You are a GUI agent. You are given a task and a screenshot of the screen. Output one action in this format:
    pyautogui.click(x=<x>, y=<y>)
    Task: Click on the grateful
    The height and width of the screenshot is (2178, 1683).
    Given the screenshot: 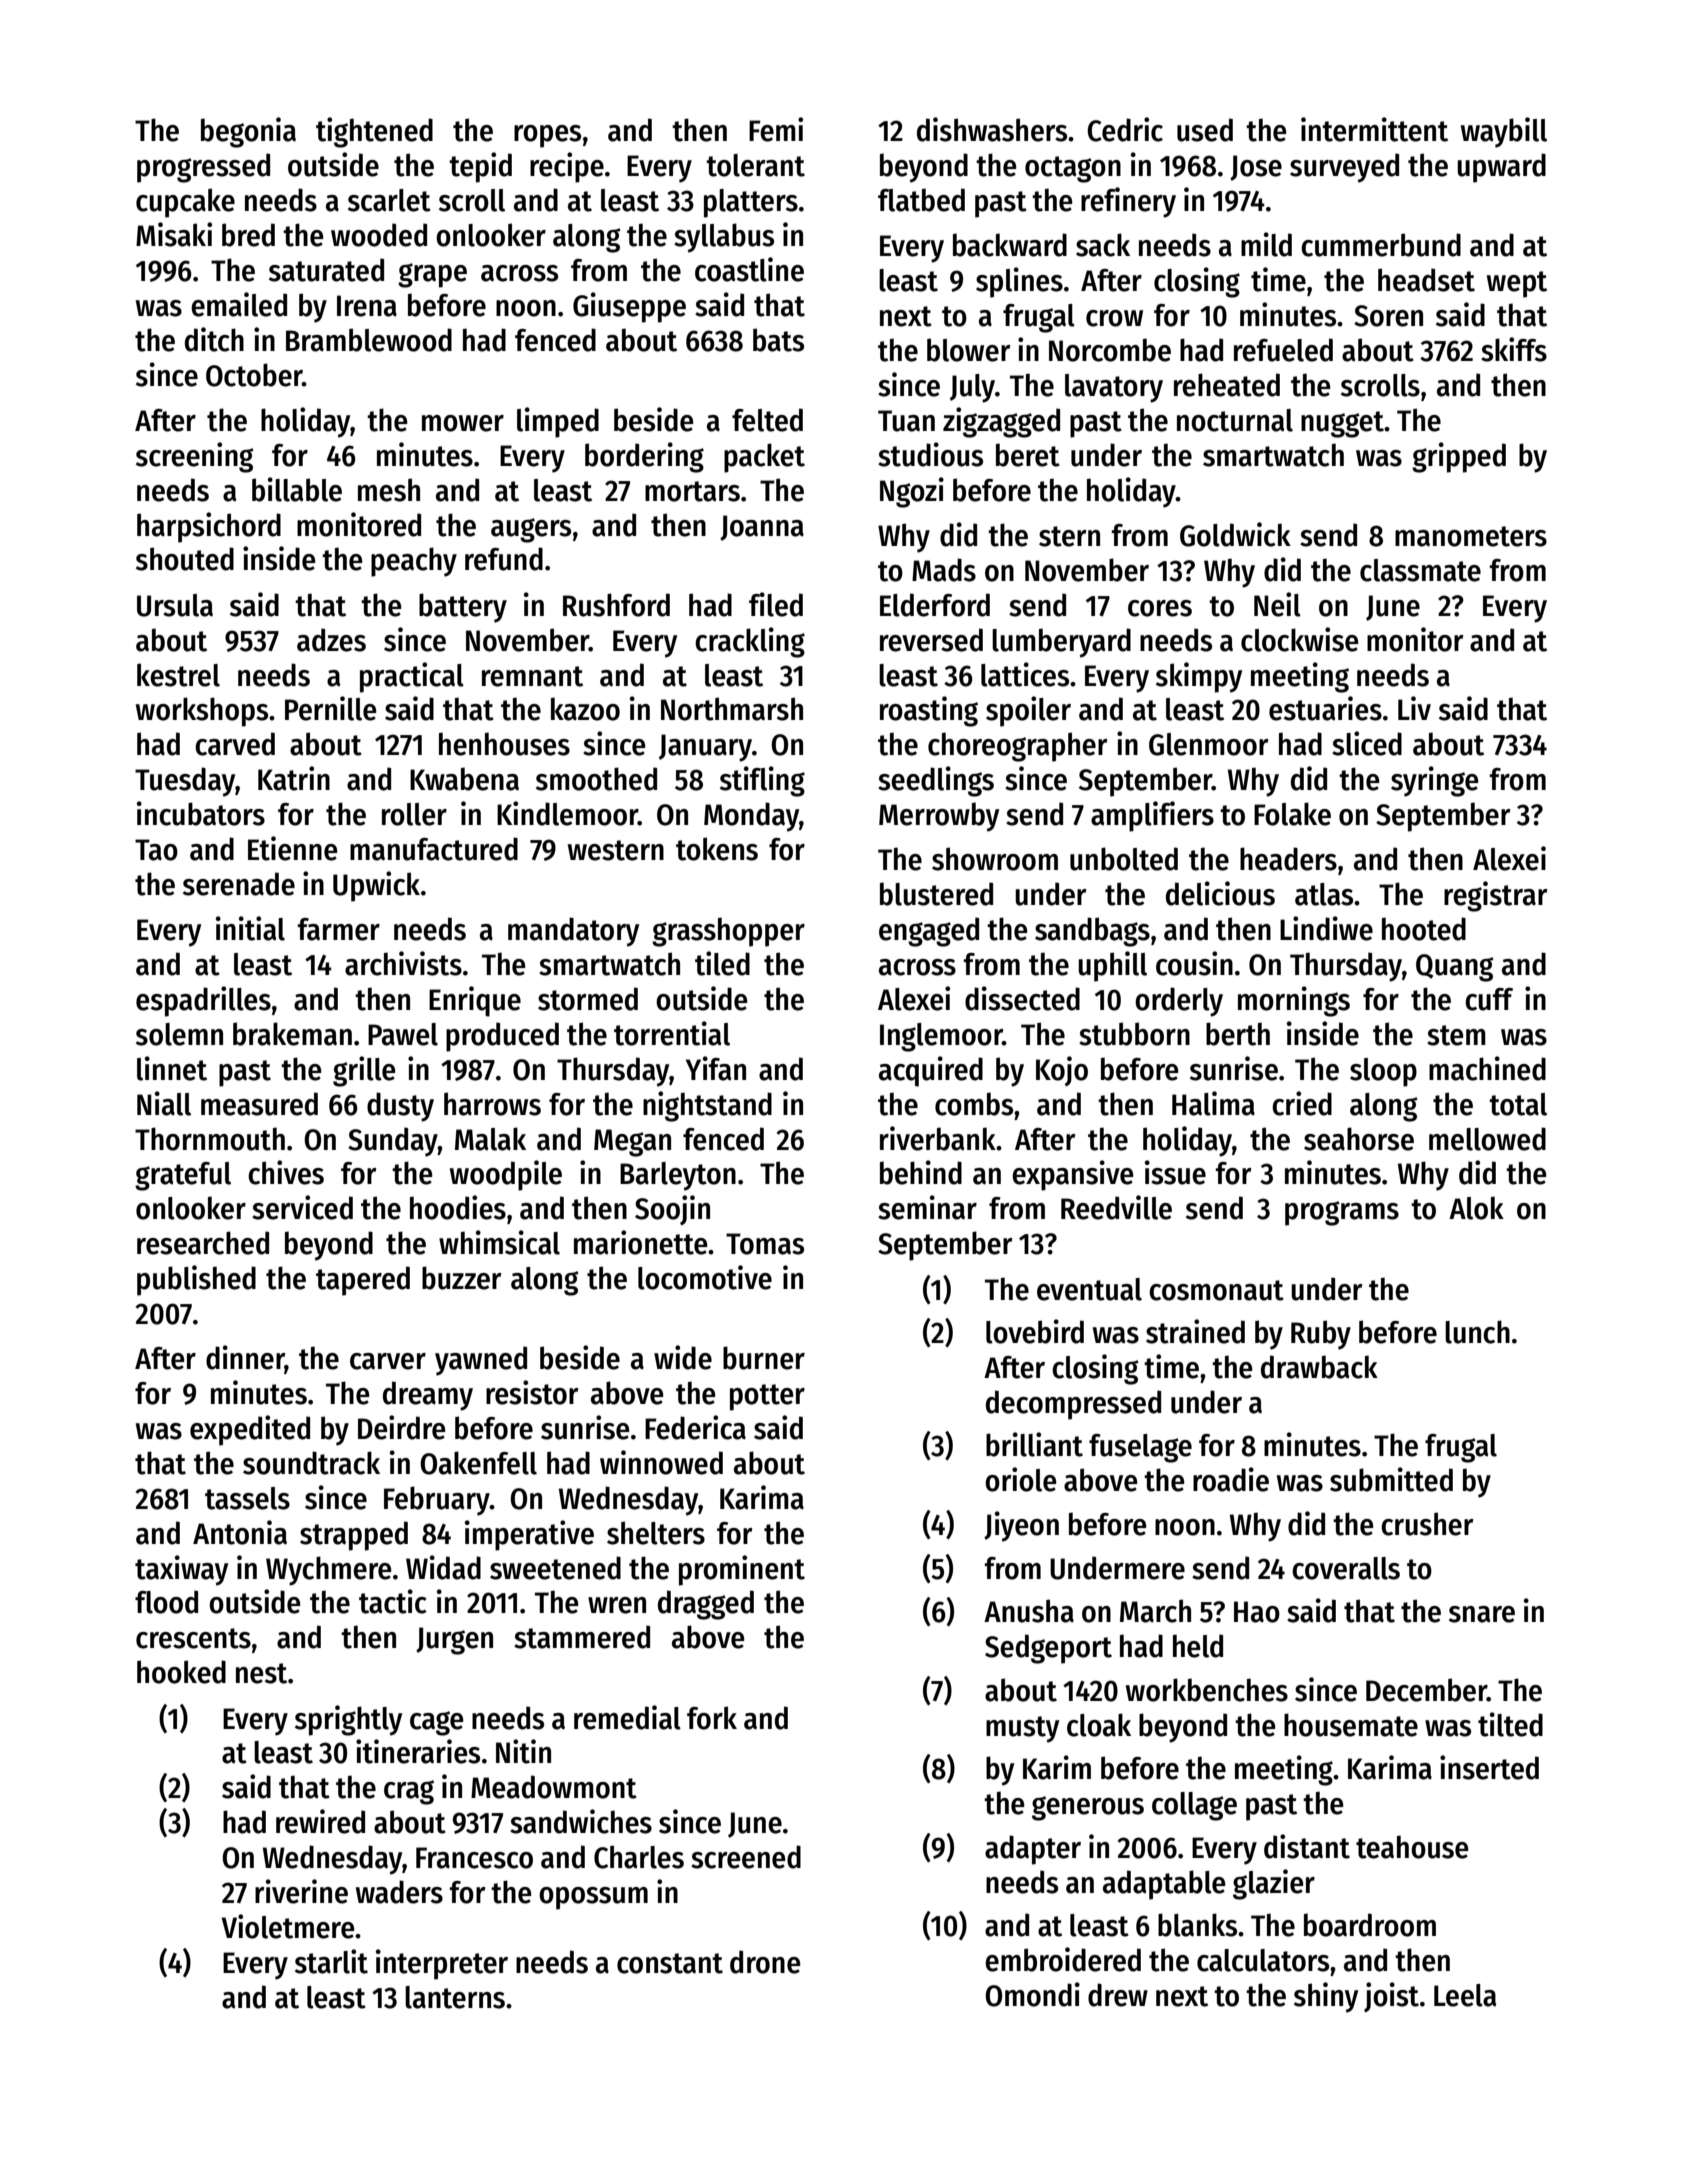 What is the action you would take?
    pyautogui.click(x=183, y=1176)
